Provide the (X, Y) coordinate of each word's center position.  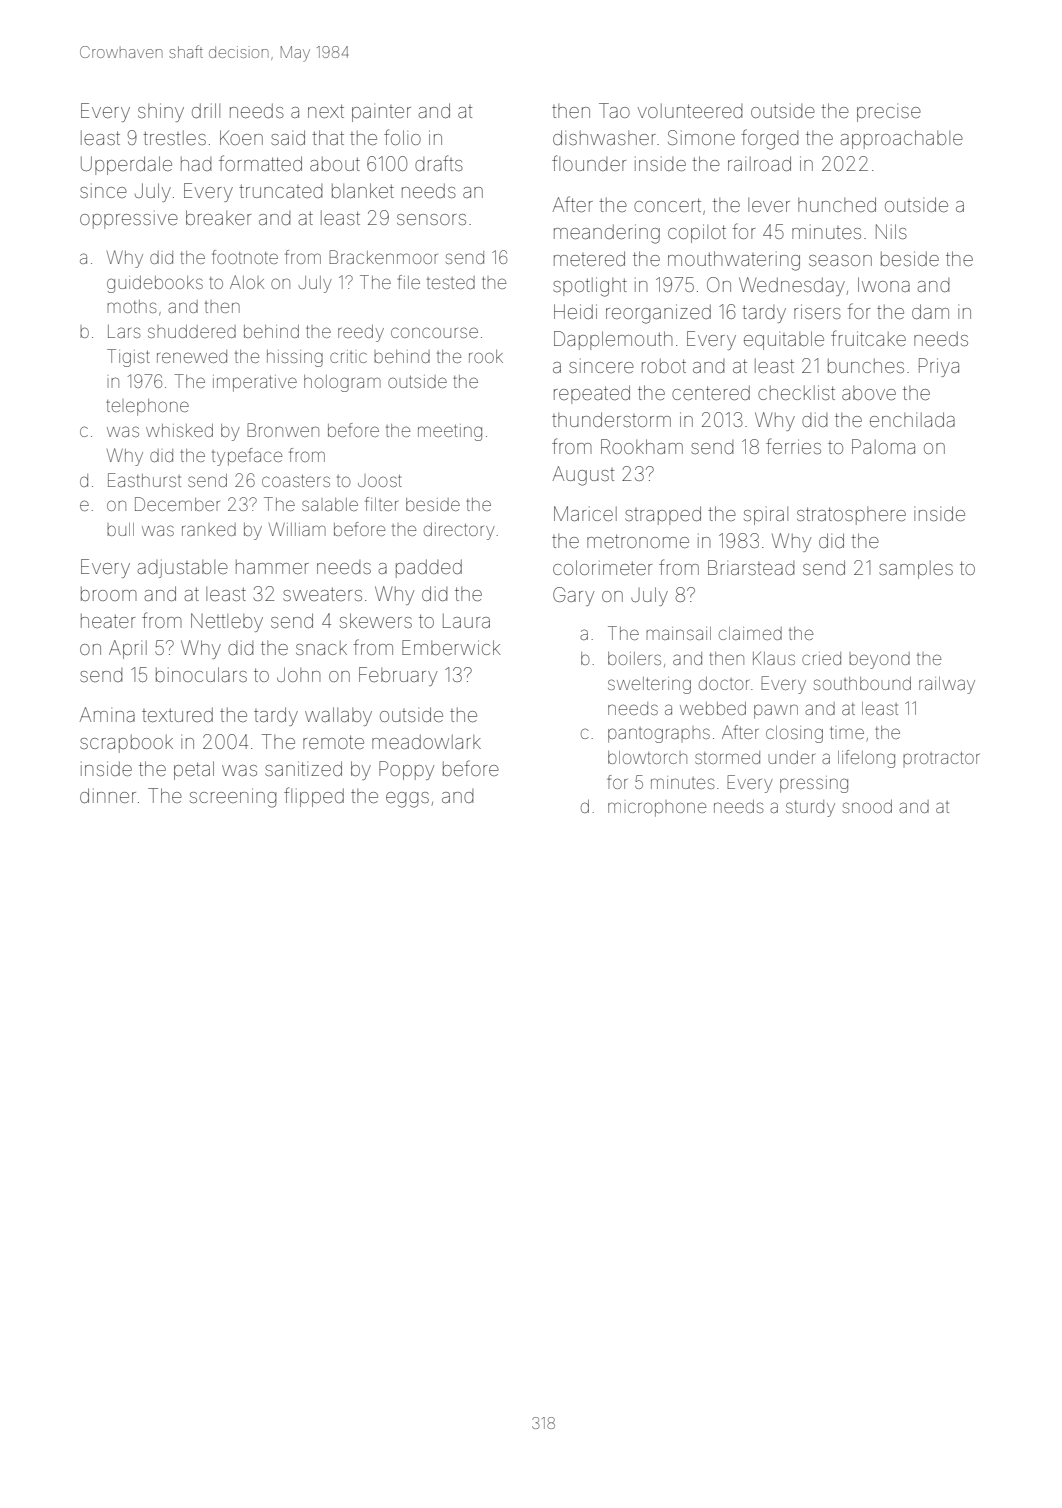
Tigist (128, 358)
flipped (314, 797)
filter (381, 504)
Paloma (883, 446)
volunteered (690, 111)
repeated (592, 394)
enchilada (912, 419)
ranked (209, 529)
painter (381, 113)
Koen (241, 137)
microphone (657, 809)
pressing (814, 784)
